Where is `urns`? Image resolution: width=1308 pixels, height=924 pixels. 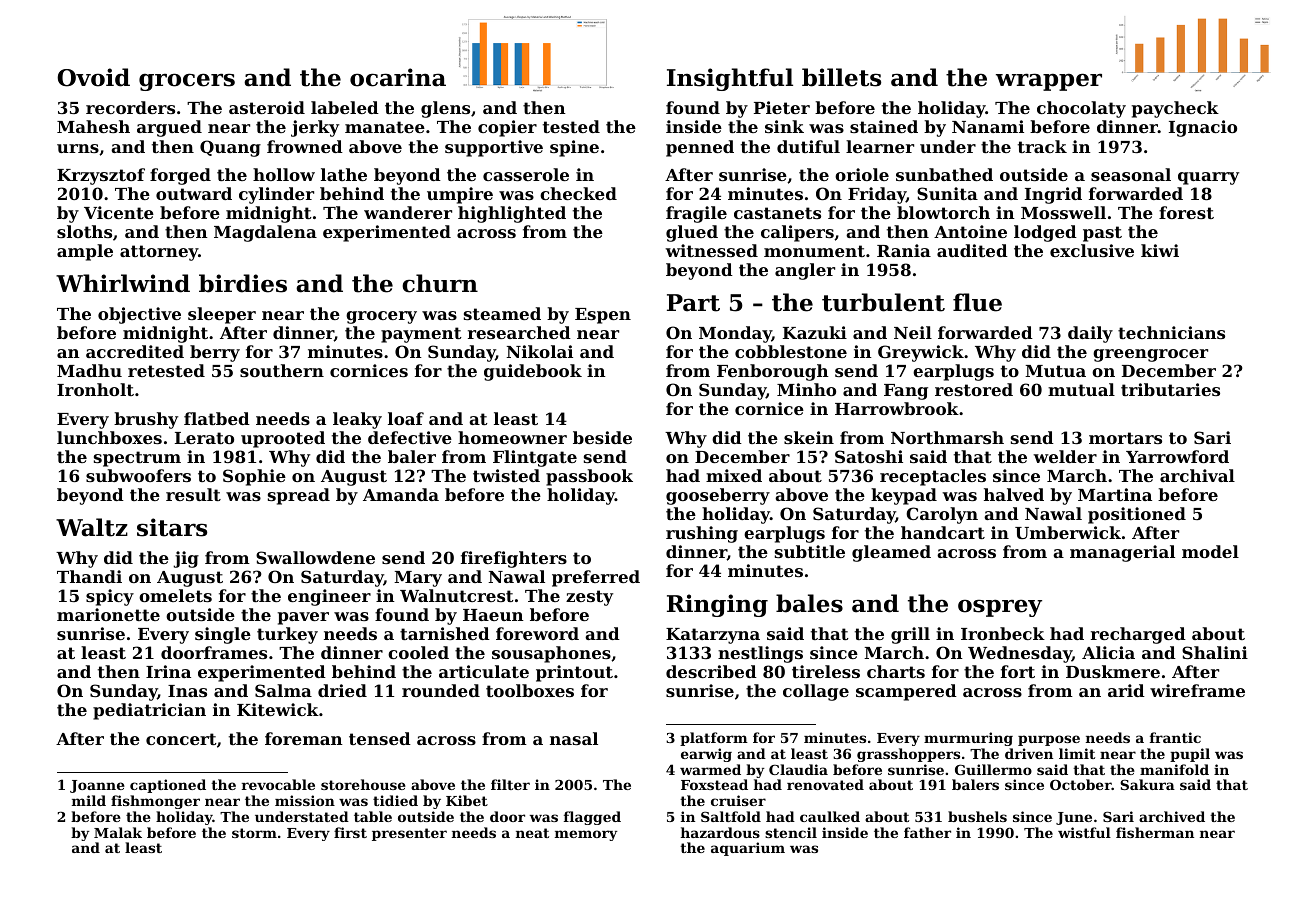
urns is located at coordinates (78, 148).
